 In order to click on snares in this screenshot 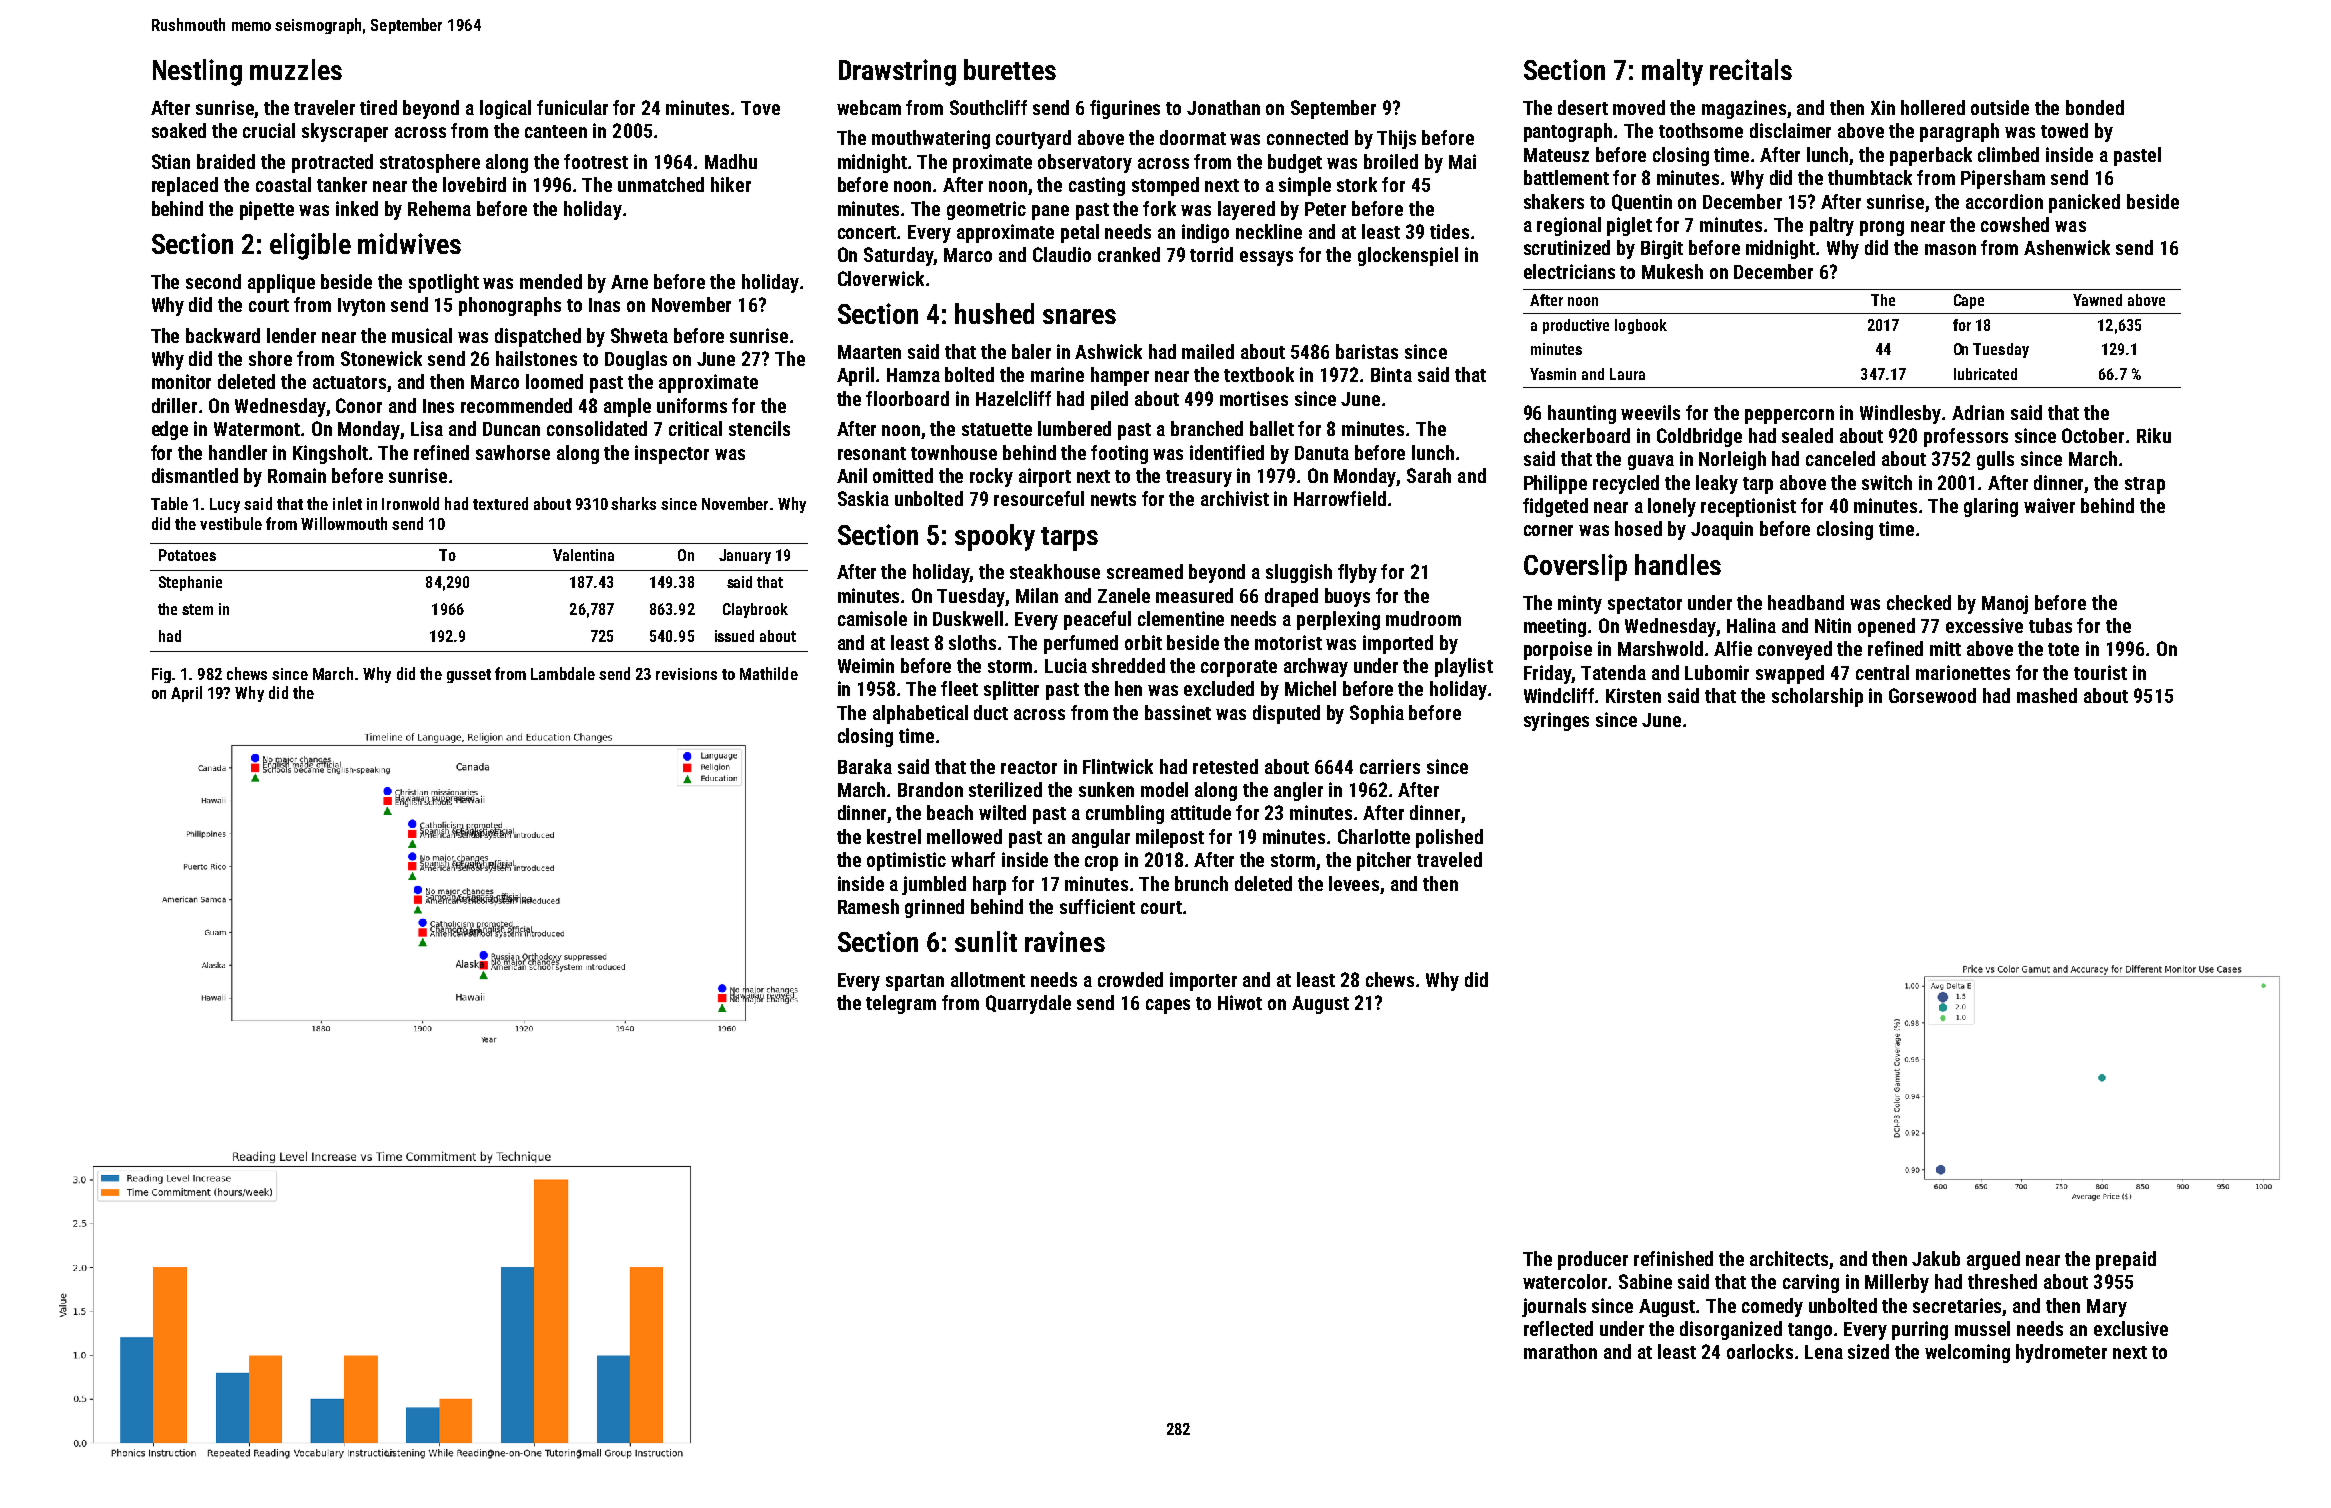, I will do `click(1079, 316)`.
